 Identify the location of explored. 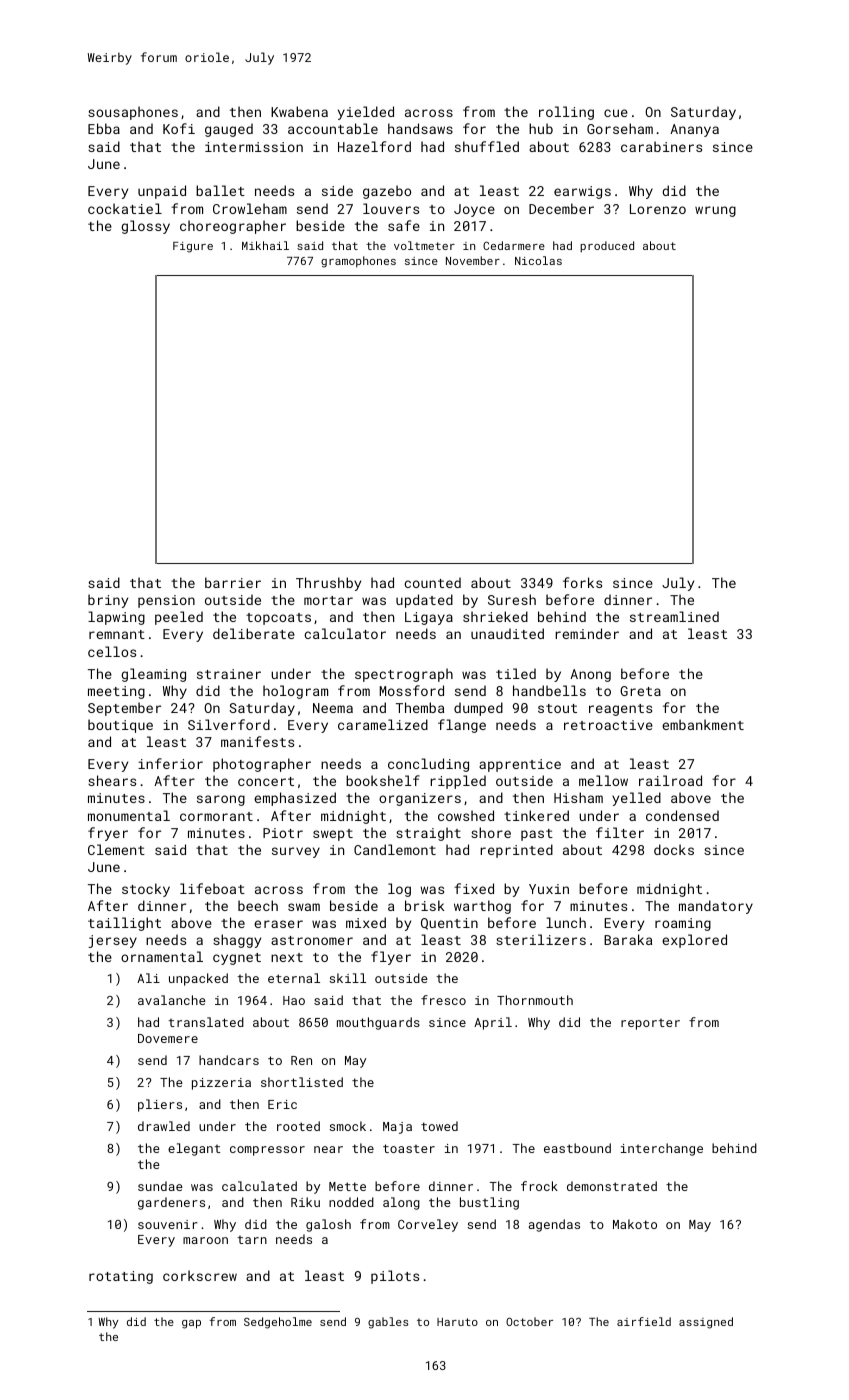
(694, 941).
